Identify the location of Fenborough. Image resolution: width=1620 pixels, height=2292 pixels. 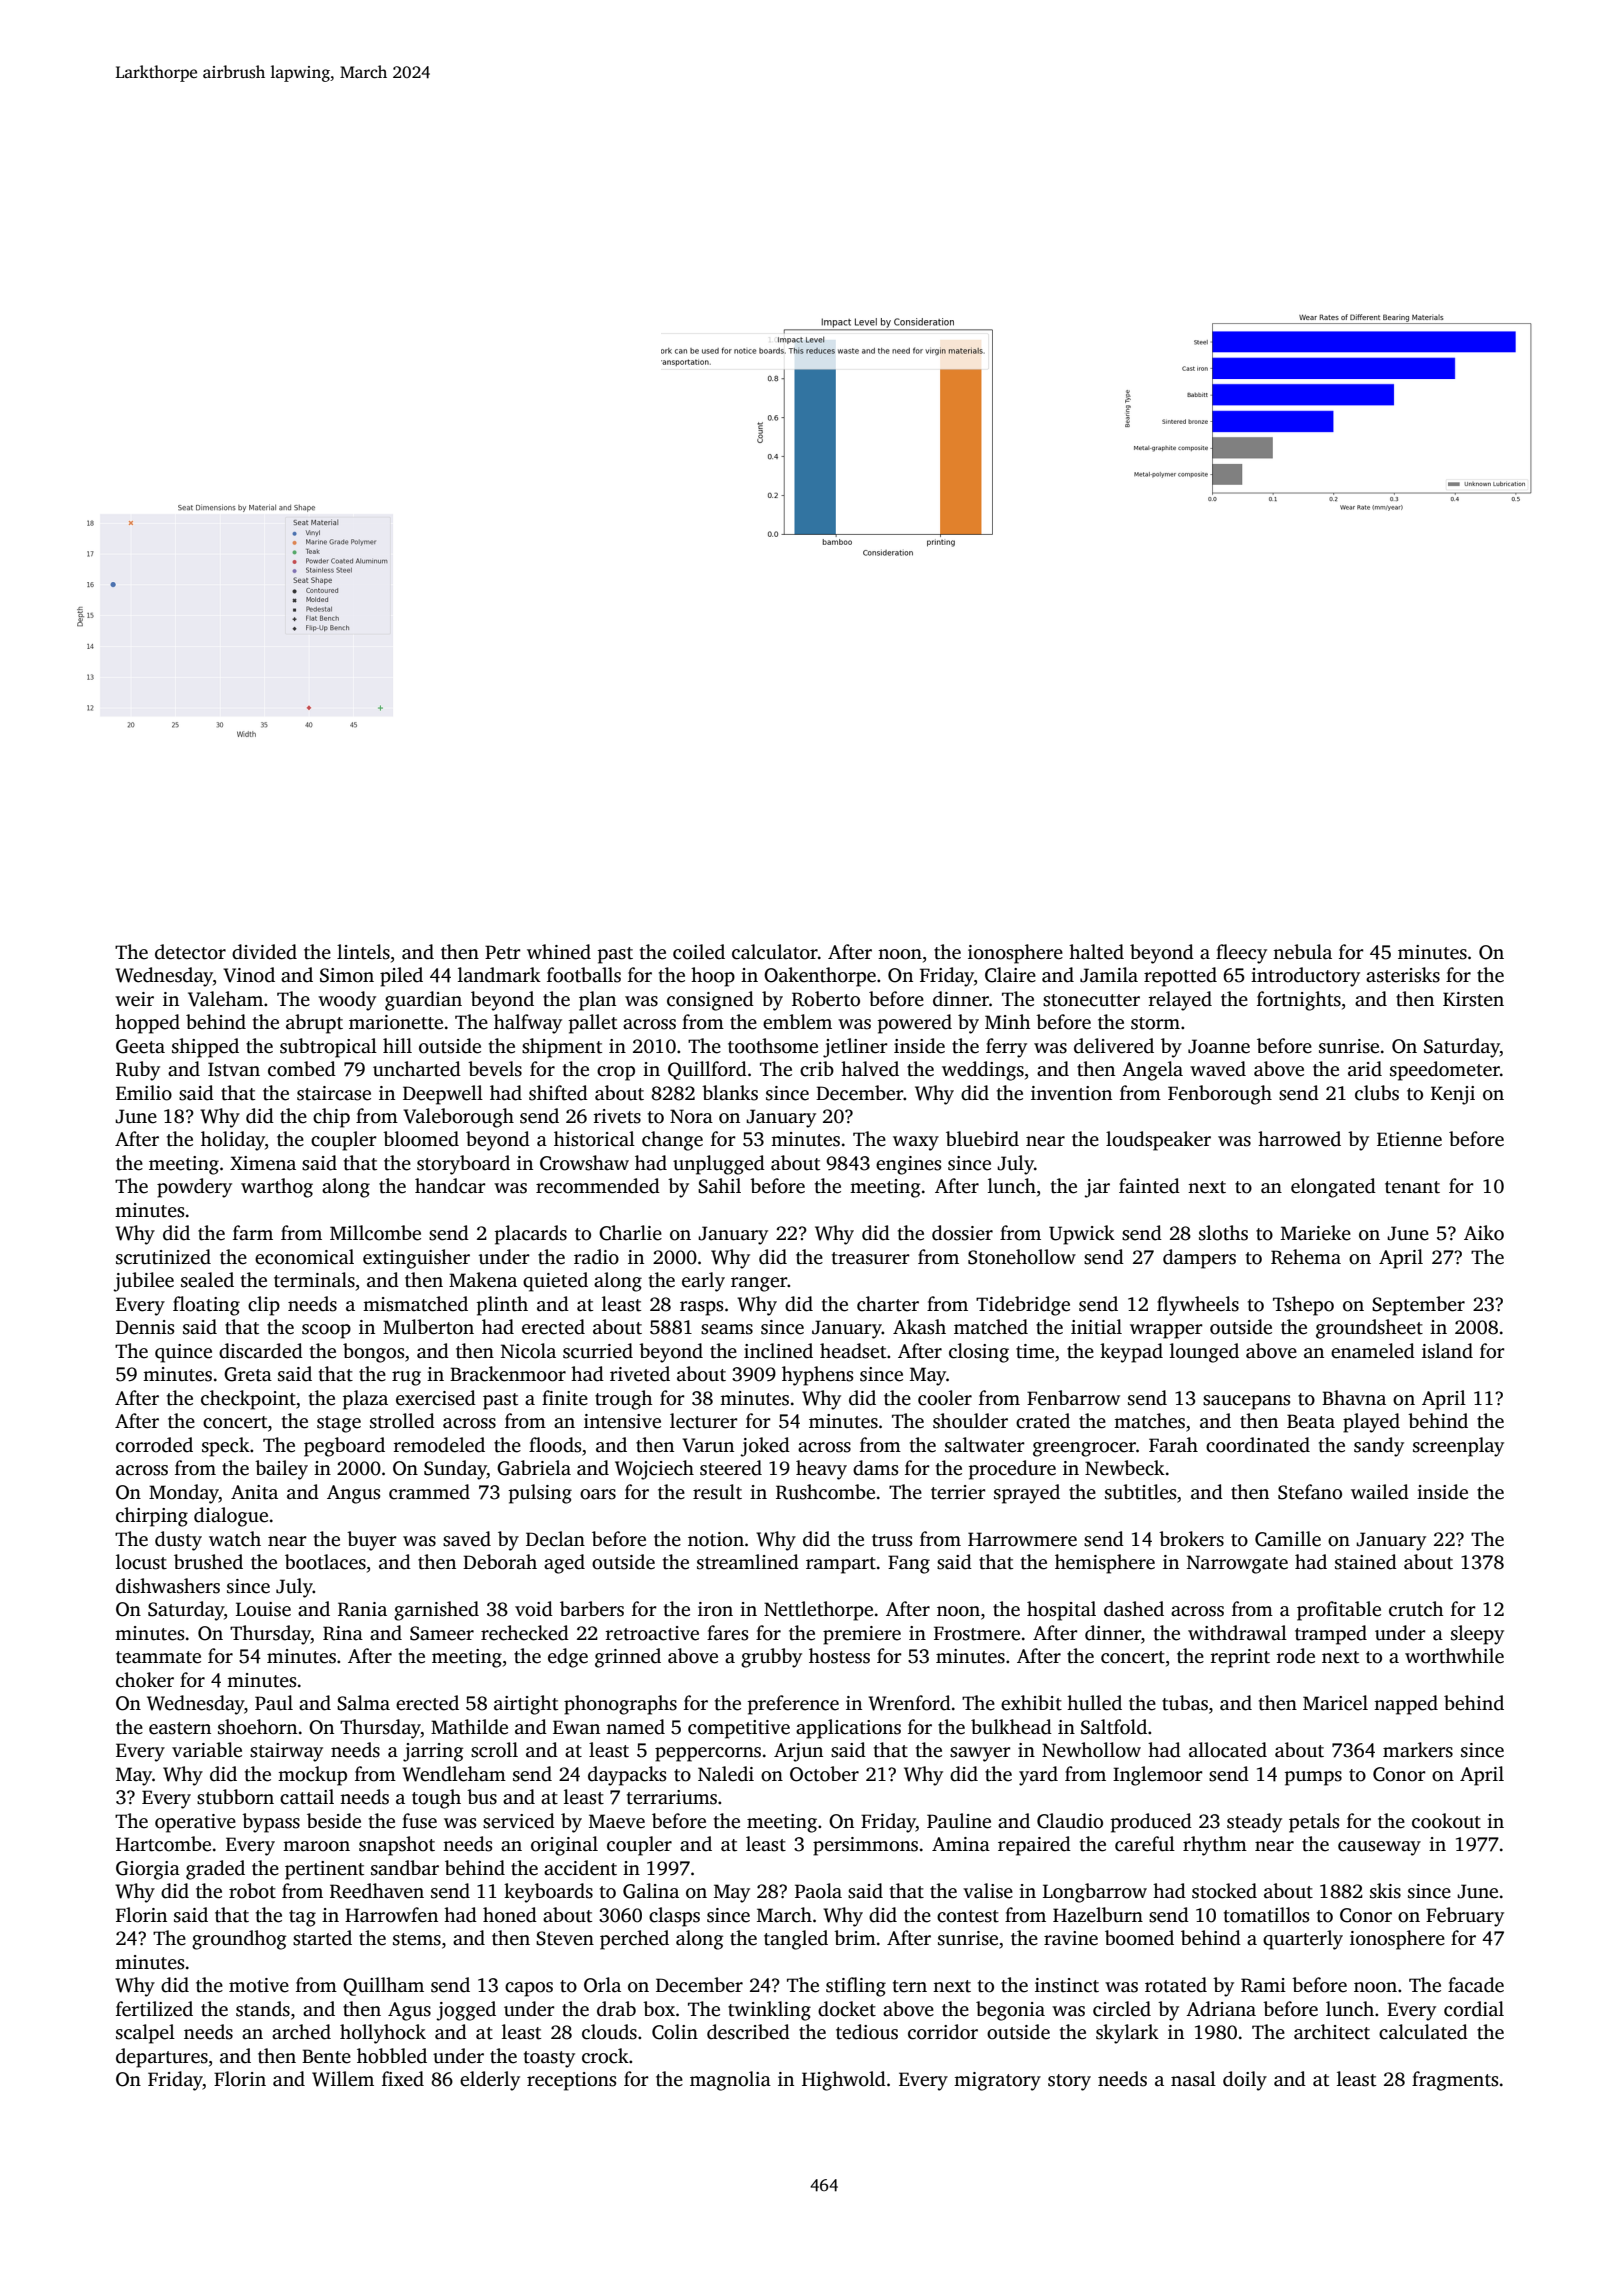
(1220, 1095).
